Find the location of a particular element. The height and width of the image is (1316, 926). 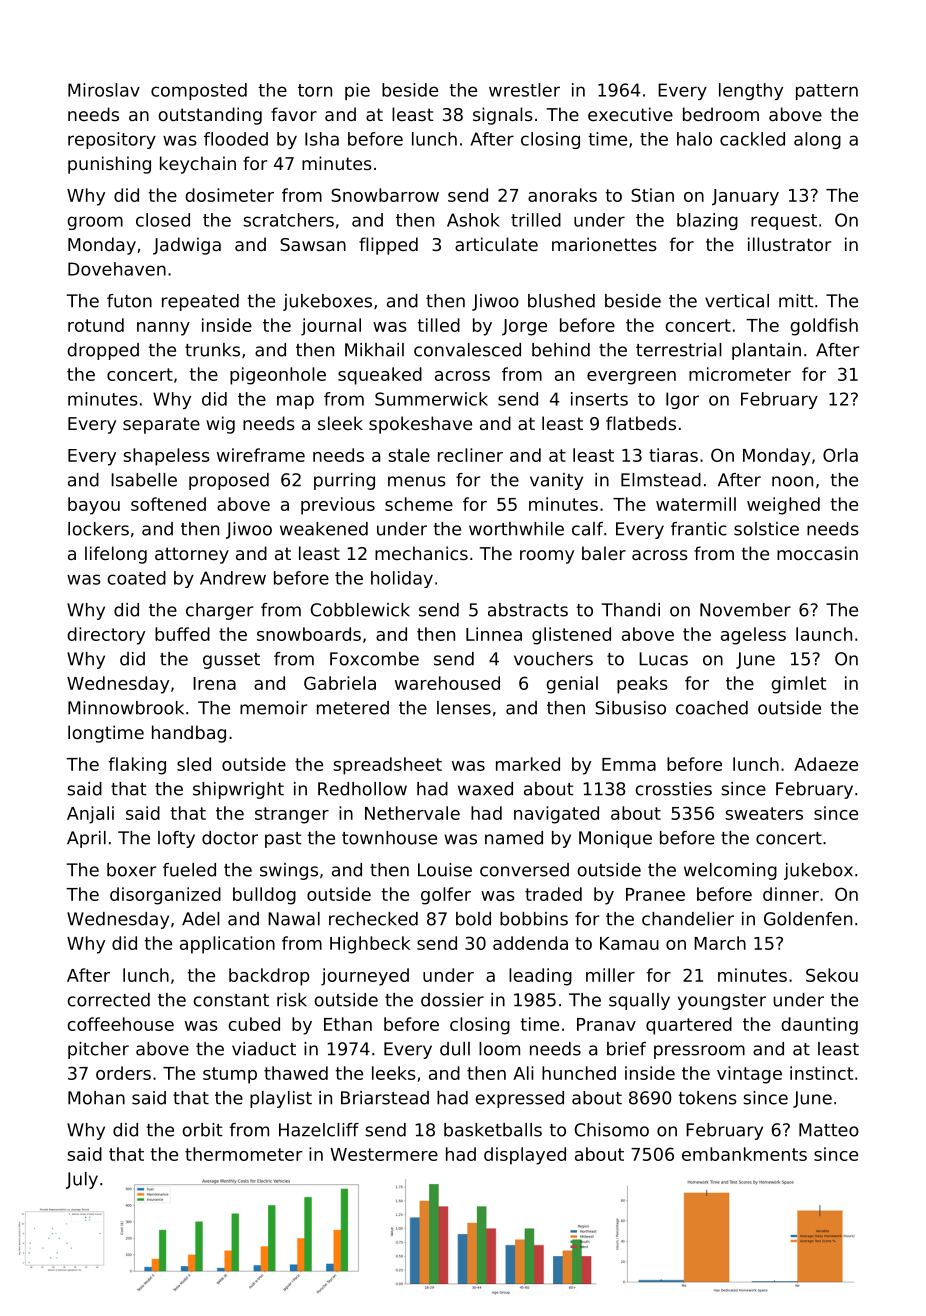

composted is located at coordinates (199, 91).
